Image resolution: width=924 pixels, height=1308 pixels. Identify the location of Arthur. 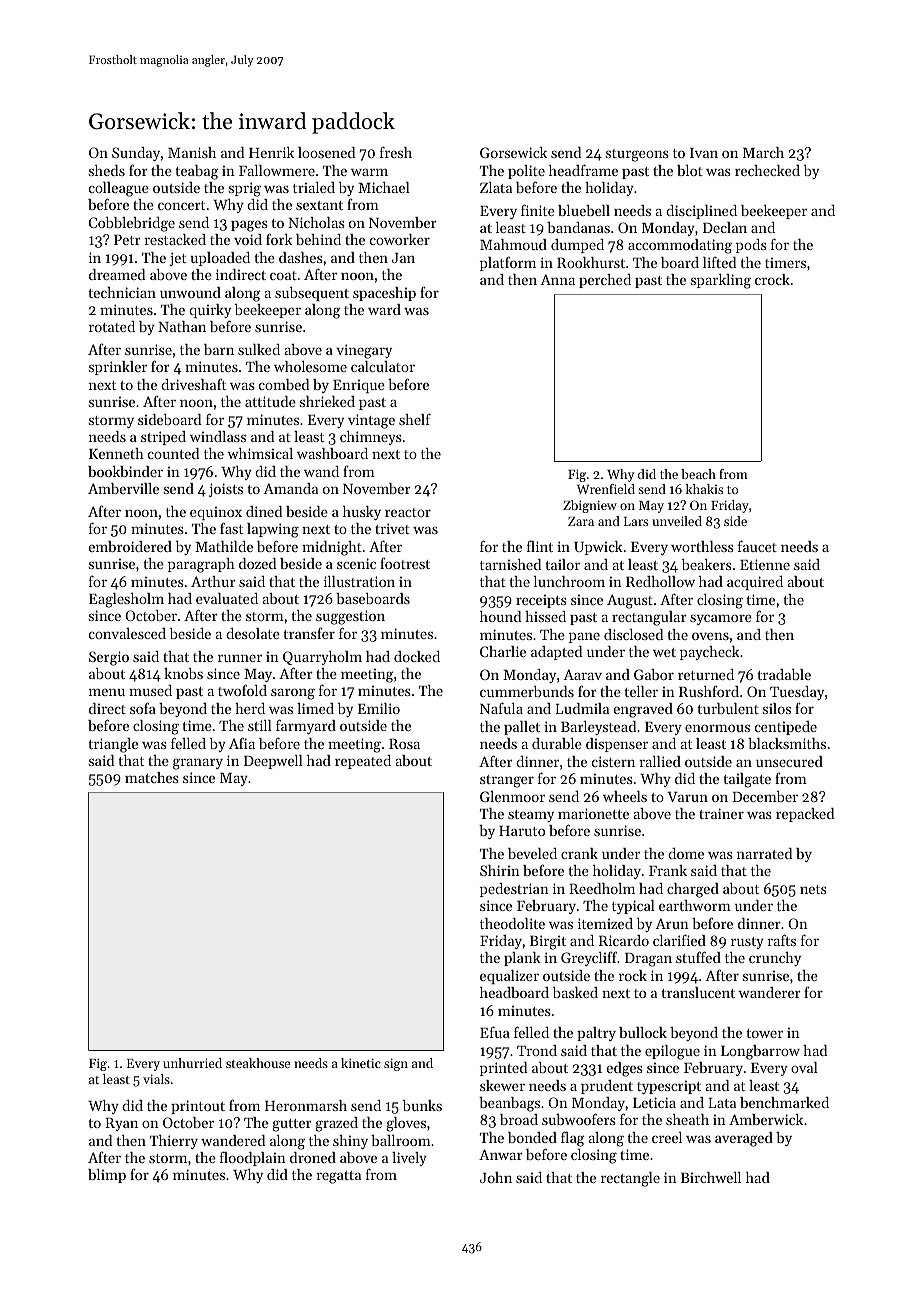
(213, 581).
